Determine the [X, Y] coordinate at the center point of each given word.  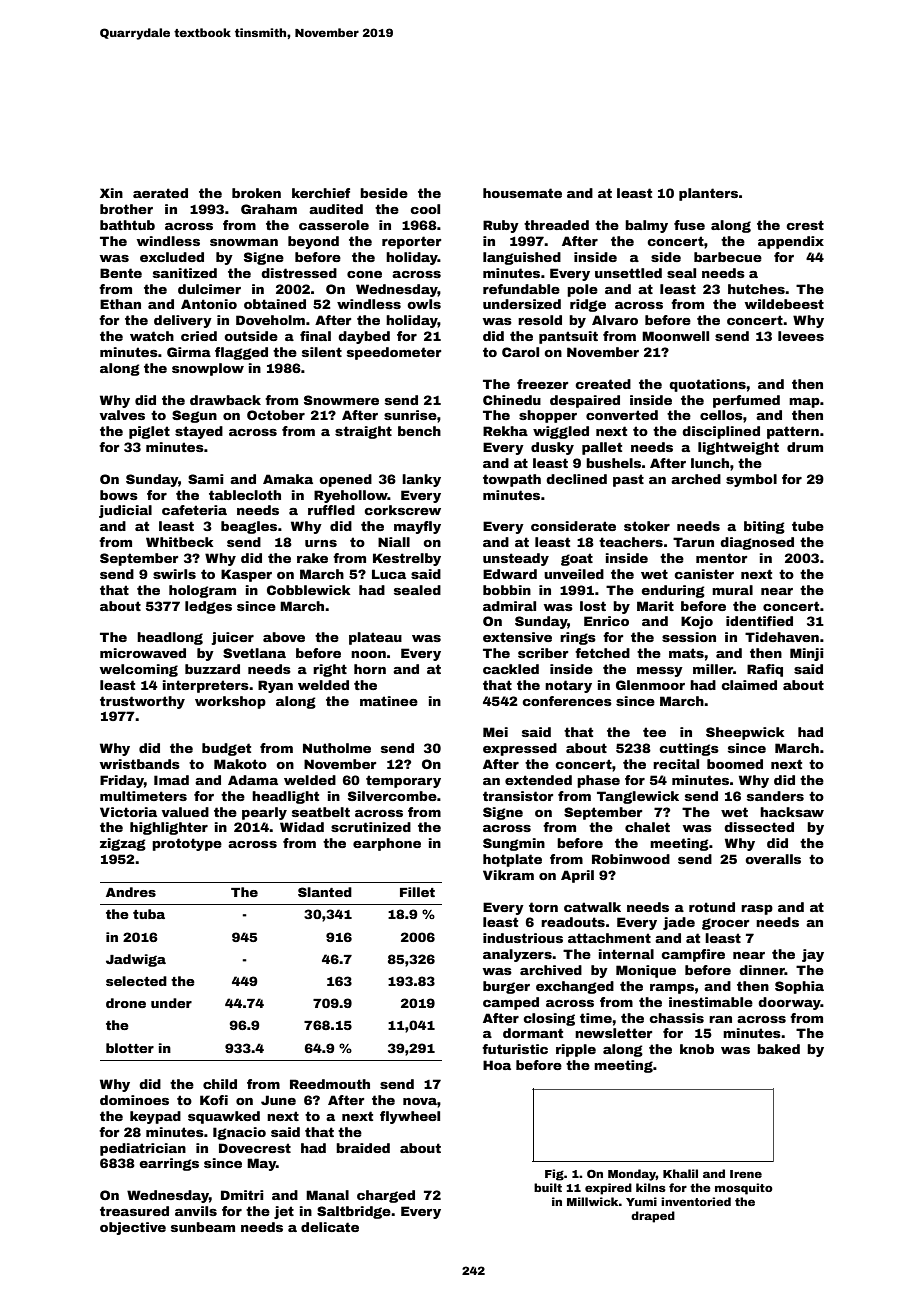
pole [582, 290]
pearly [264, 813]
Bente [121, 273]
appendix [791, 242]
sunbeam [203, 1227]
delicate [330, 1227]
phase [598, 781]
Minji [807, 654]
